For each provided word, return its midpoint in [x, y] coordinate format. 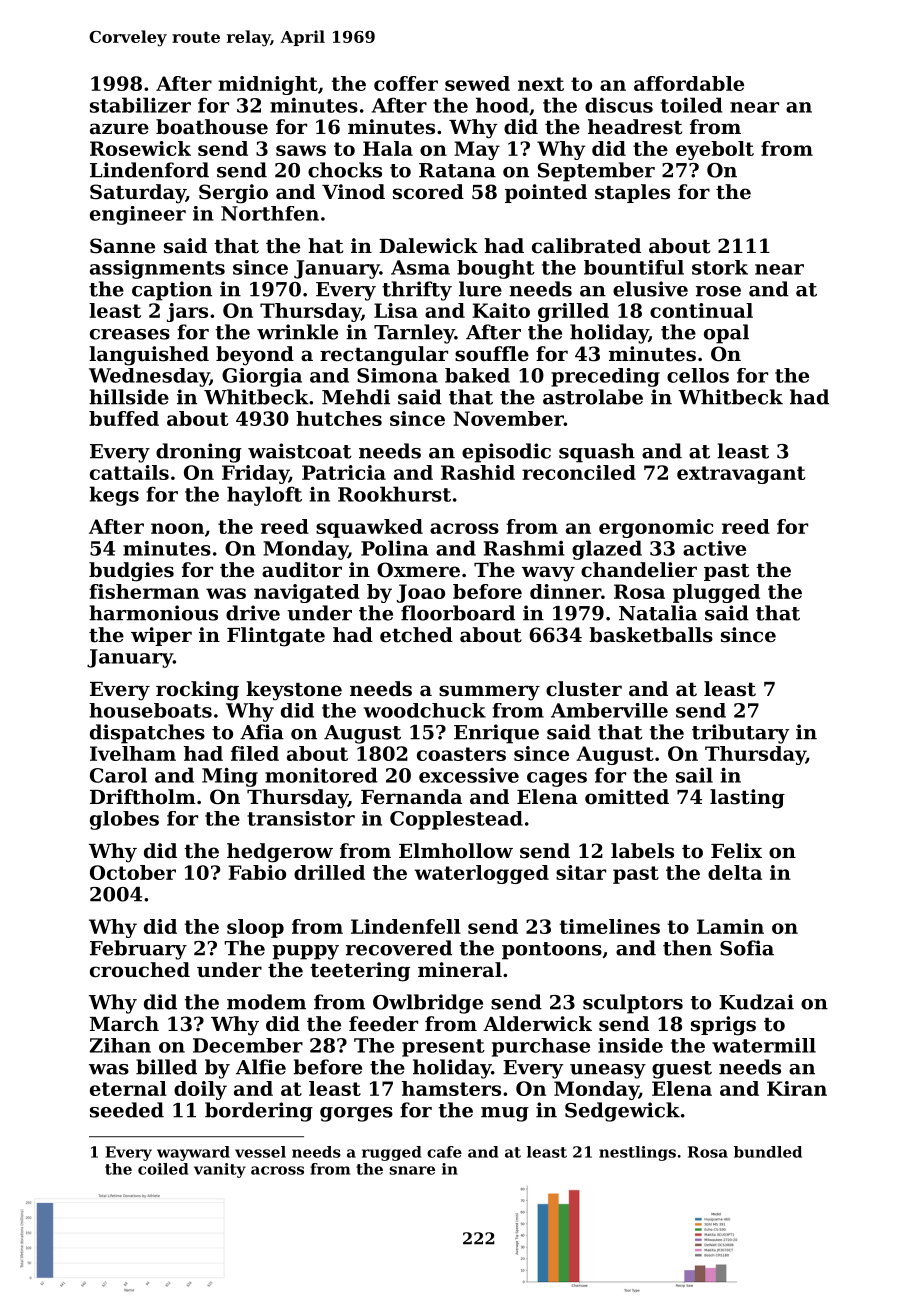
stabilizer [140, 105]
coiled [163, 1169]
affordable [689, 83]
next [541, 84]
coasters [461, 754]
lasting [747, 799]
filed [255, 753]
